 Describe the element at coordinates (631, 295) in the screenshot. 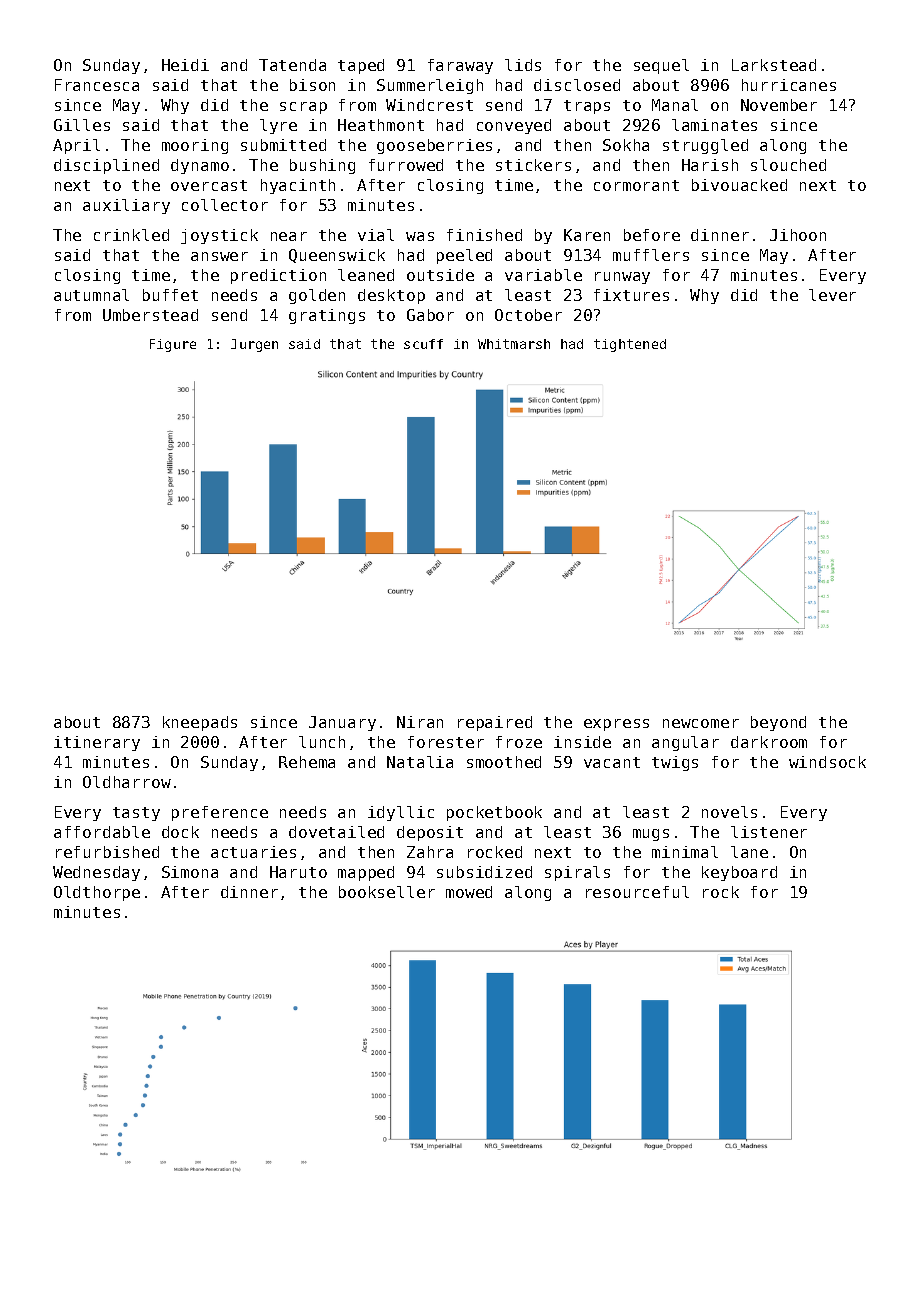

I see `fixtures` at that location.
